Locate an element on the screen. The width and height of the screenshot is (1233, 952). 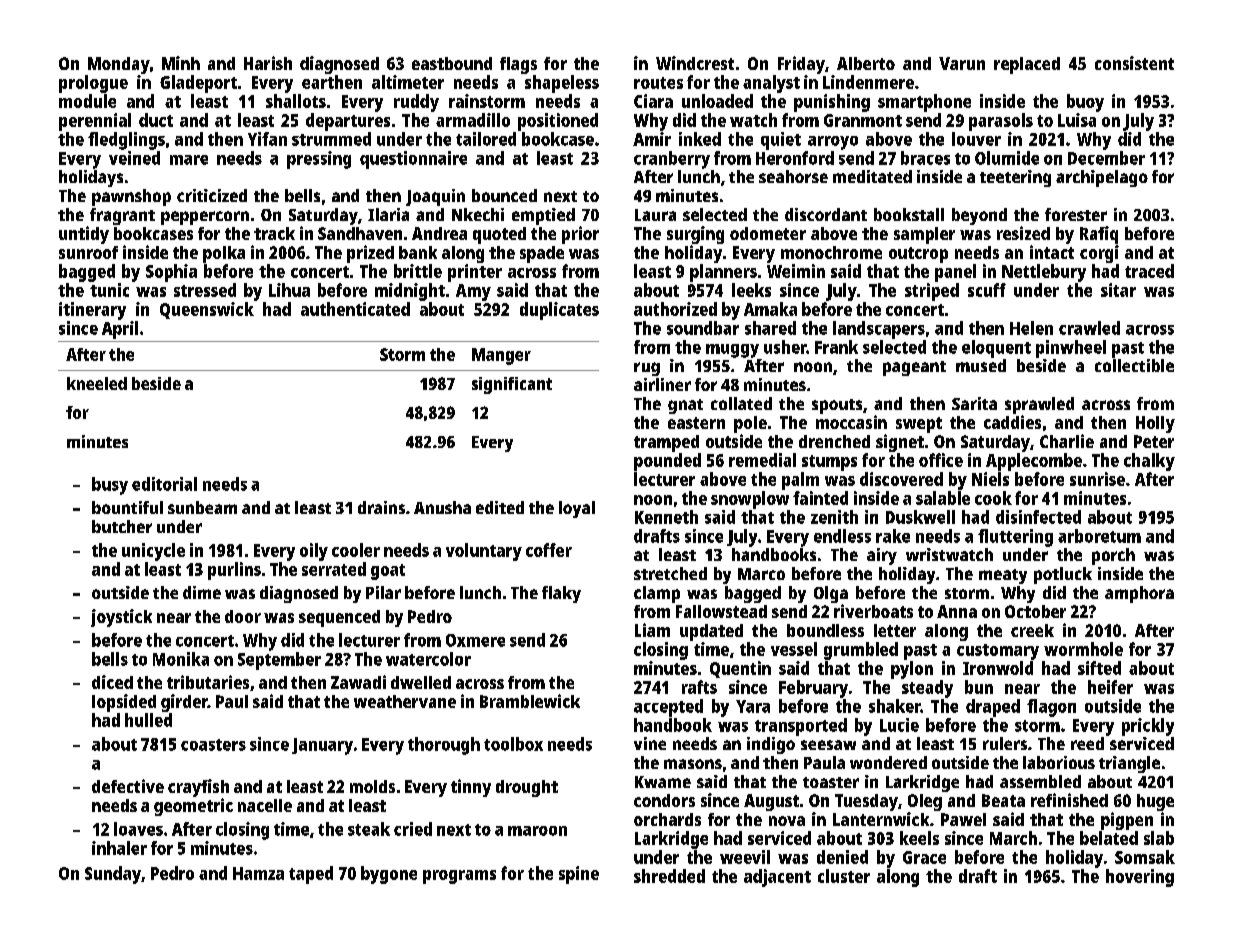
Sunday is located at coordinates (113, 875).
